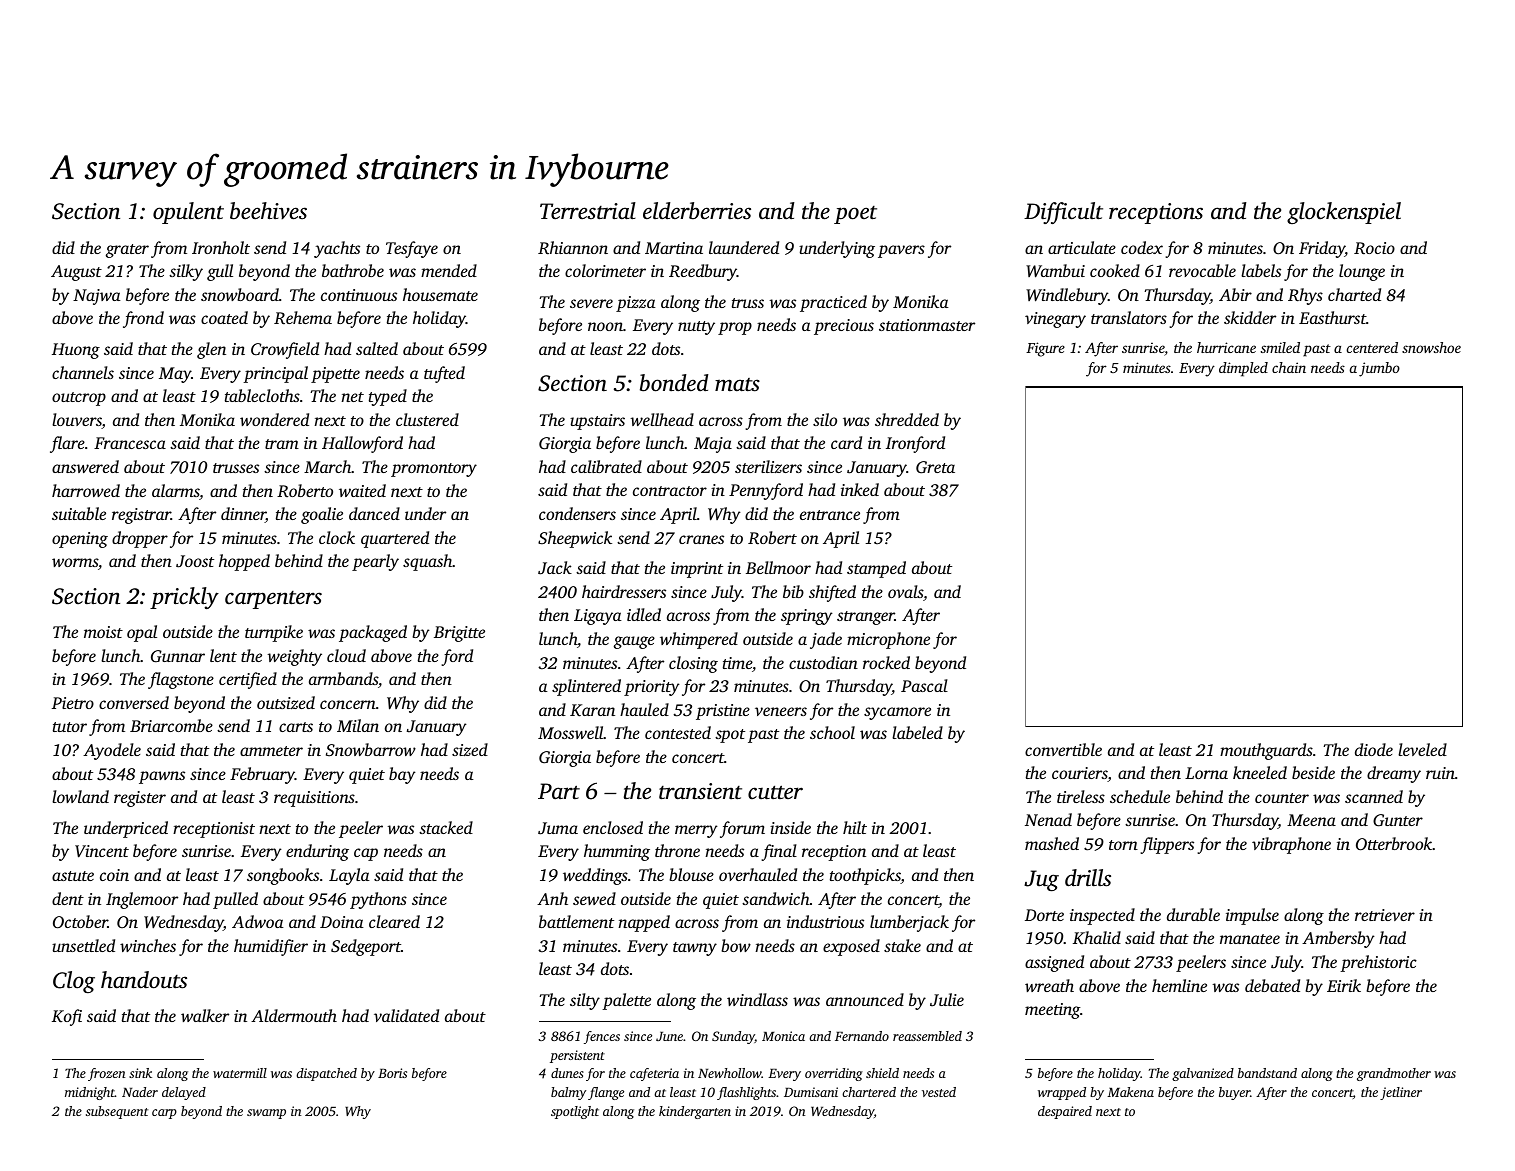 This screenshot has width=1515, height=1171. What do you see at coordinates (274, 419) in the screenshot?
I see `wondered` at bounding box center [274, 419].
